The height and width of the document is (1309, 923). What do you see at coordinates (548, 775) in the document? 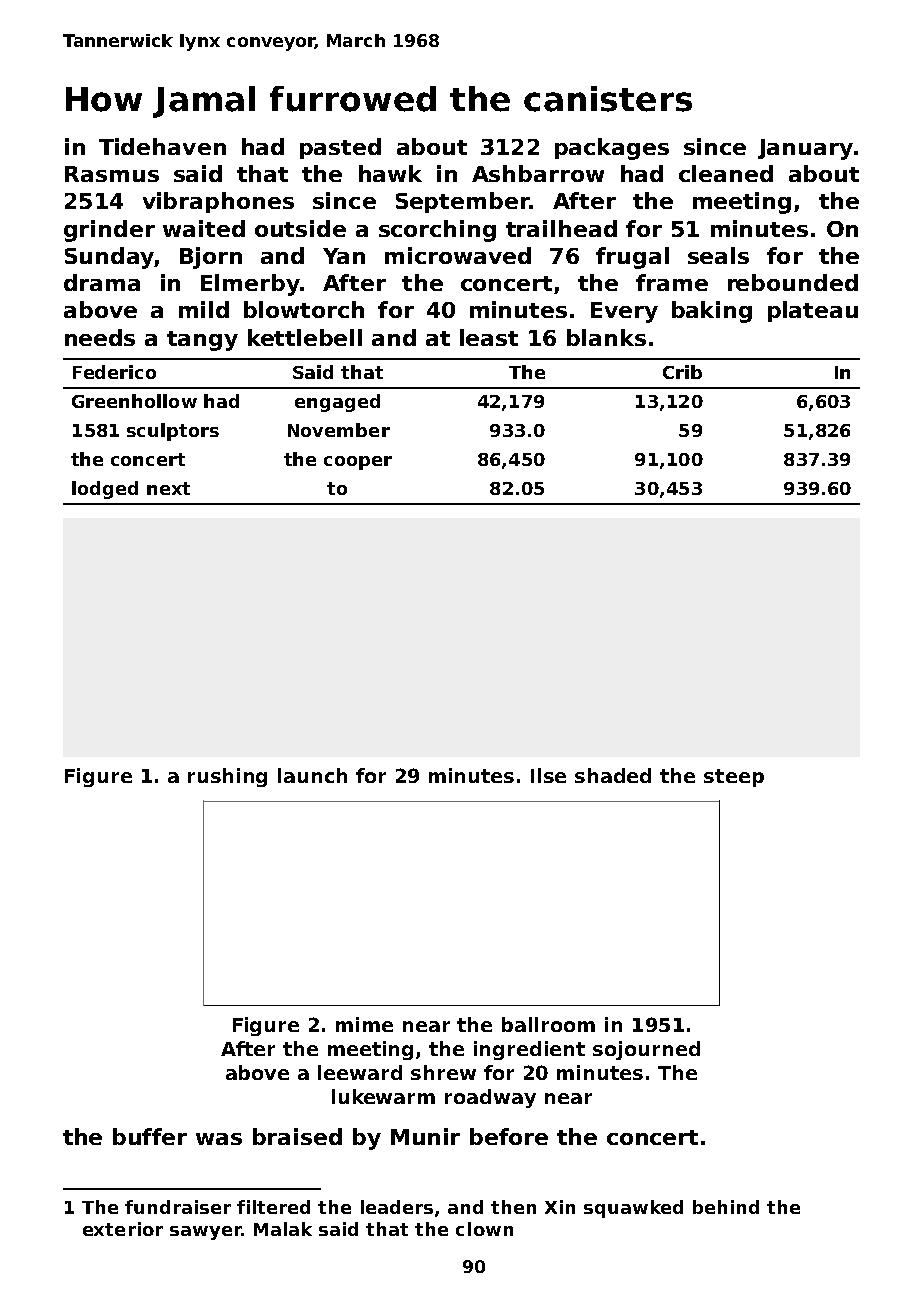
I see `Ilse` at bounding box center [548, 775].
